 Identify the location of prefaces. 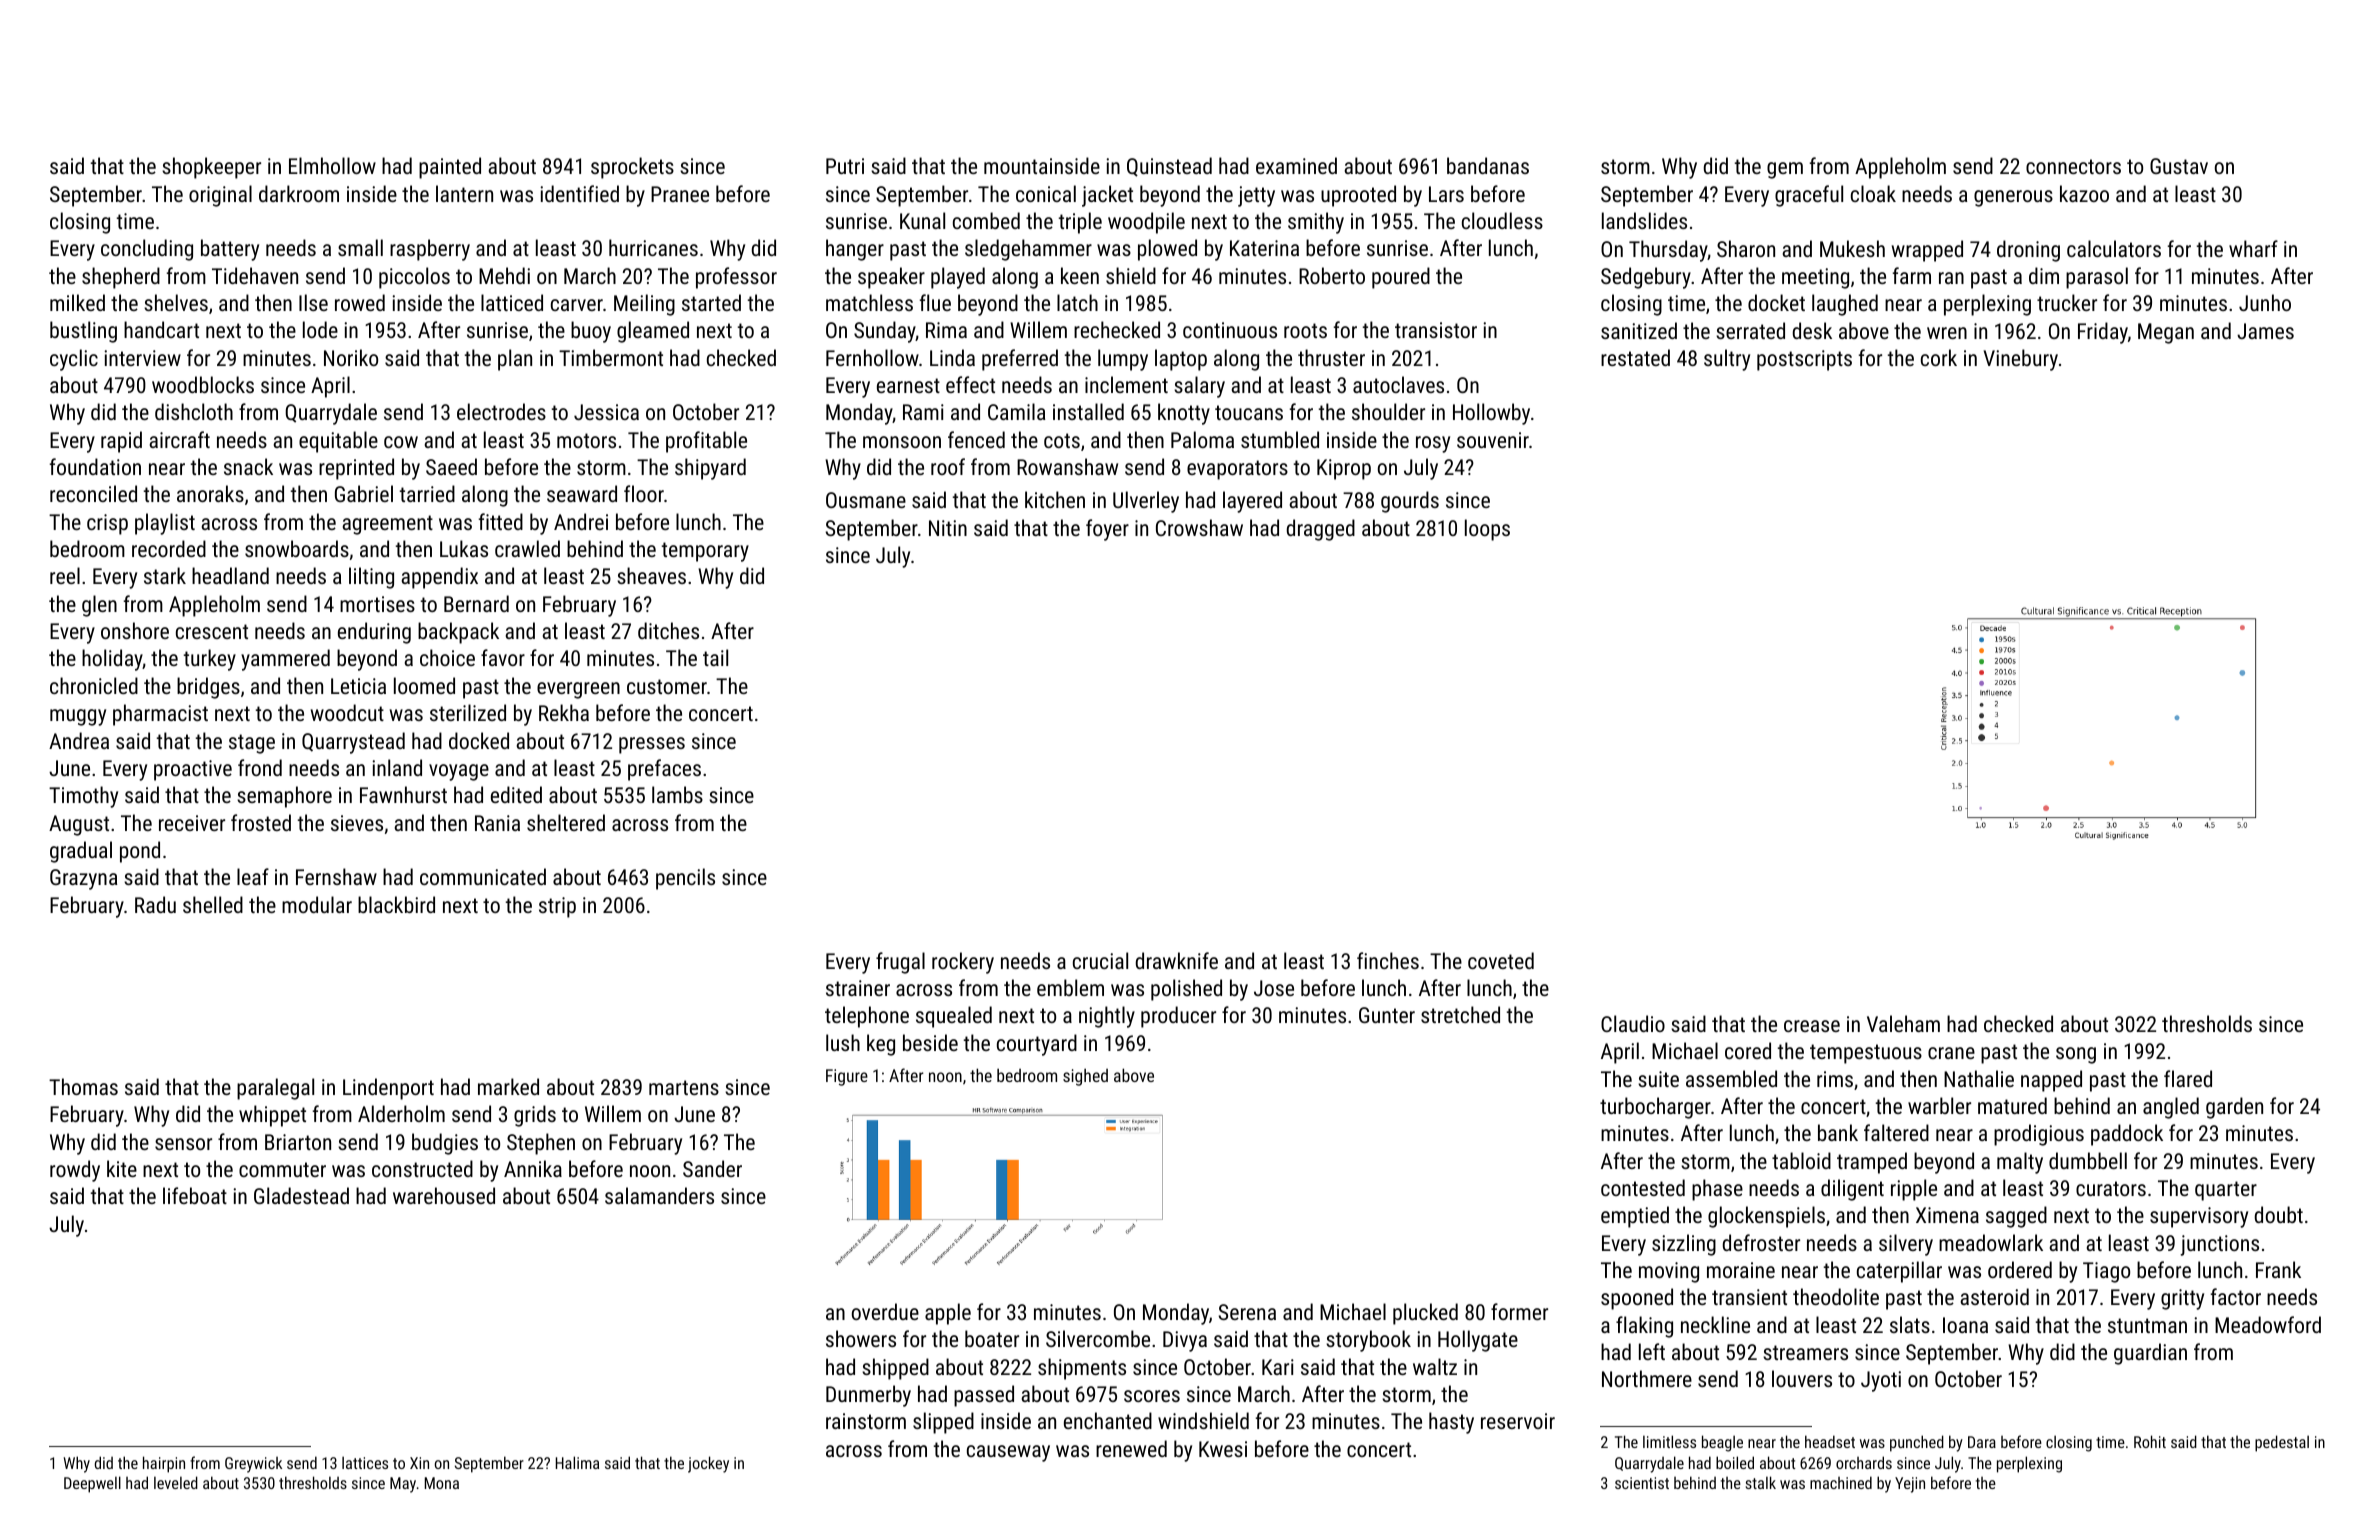
(664, 770).
